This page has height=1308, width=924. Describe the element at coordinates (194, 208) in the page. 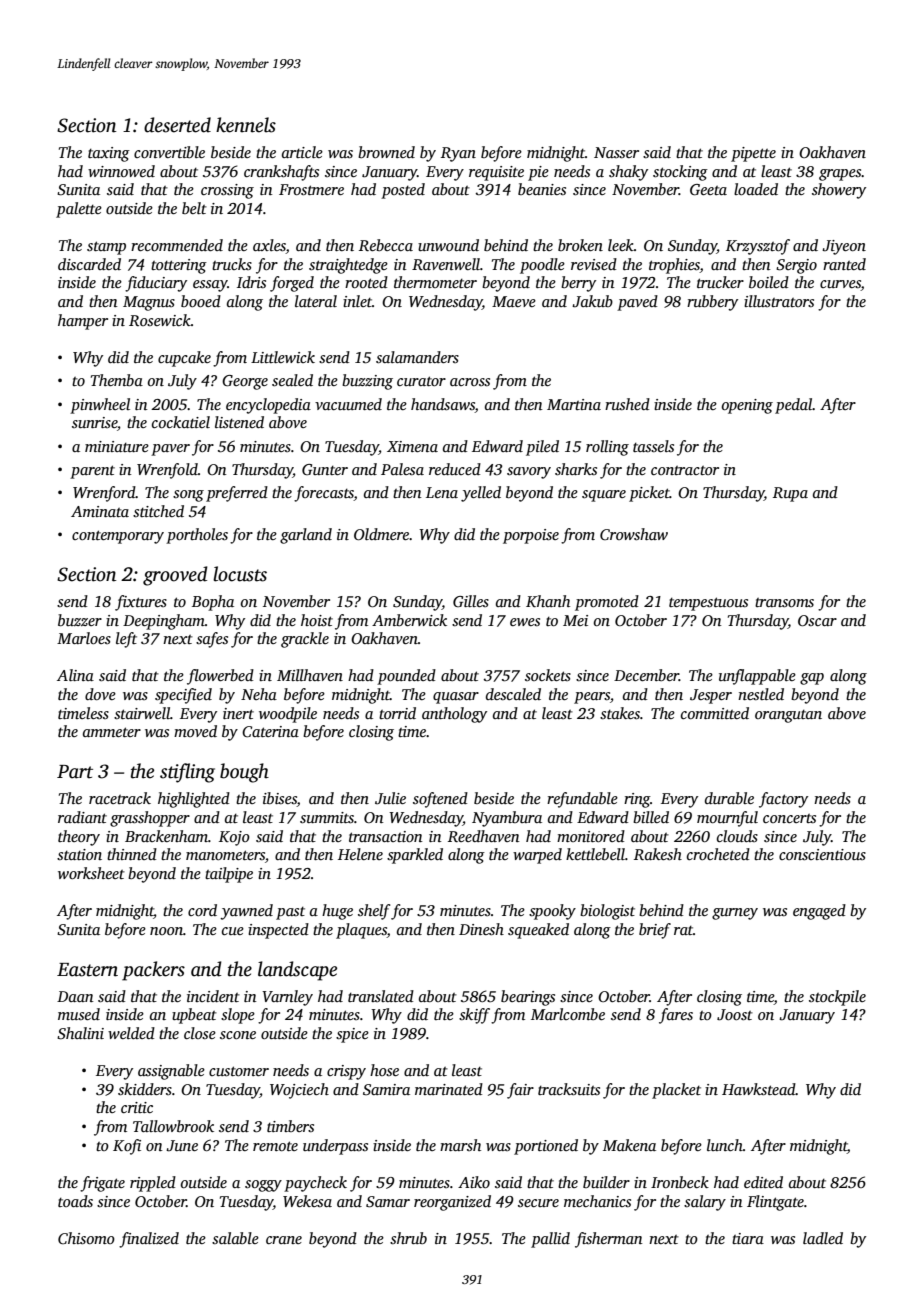

I see `belt` at that location.
